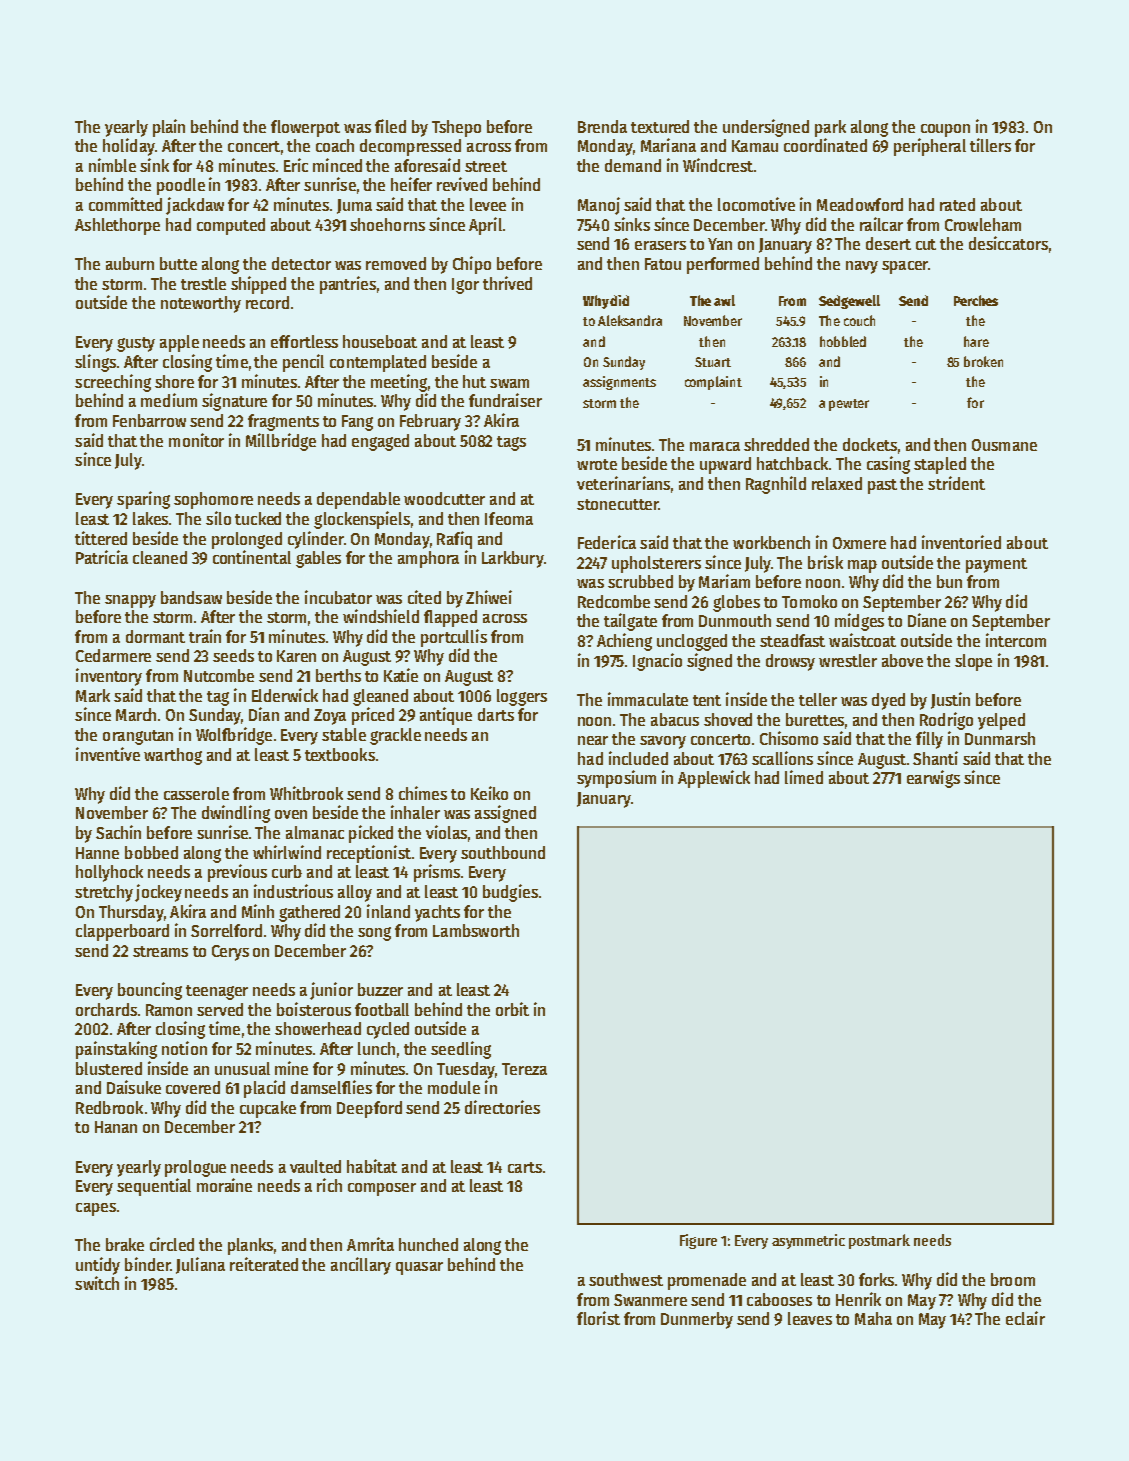 Image resolution: width=1129 pixels, height=1461 pixels. I want to click on pewter, so click(849, 405).
